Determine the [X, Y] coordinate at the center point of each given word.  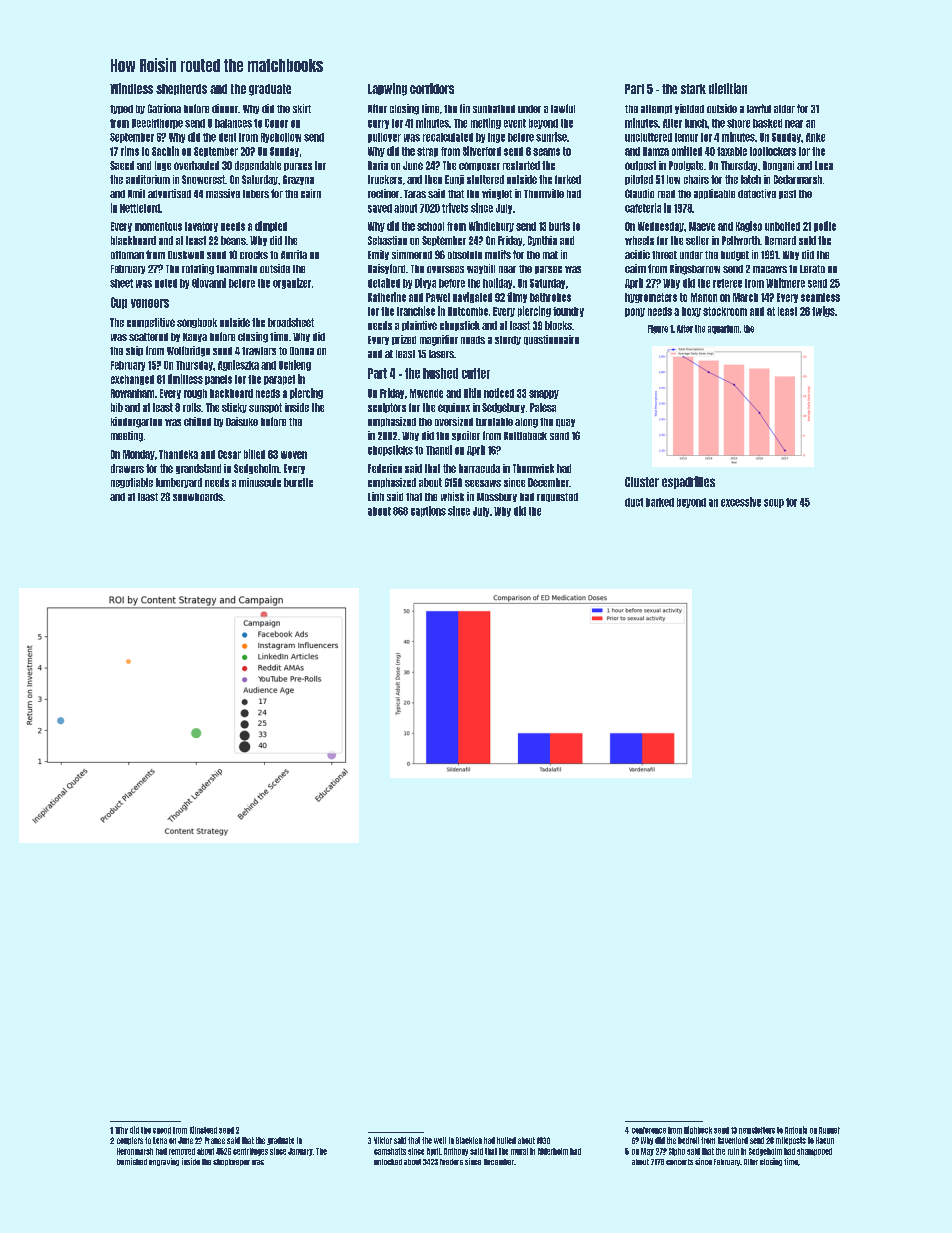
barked [660, 502]
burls [559, 226]
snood [162, 1130]
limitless [185, 379]
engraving [164, 1162]
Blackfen [469, 1140]
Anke [815, 137]
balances [233, 123]
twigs [823, 311]
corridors [432, 88]
